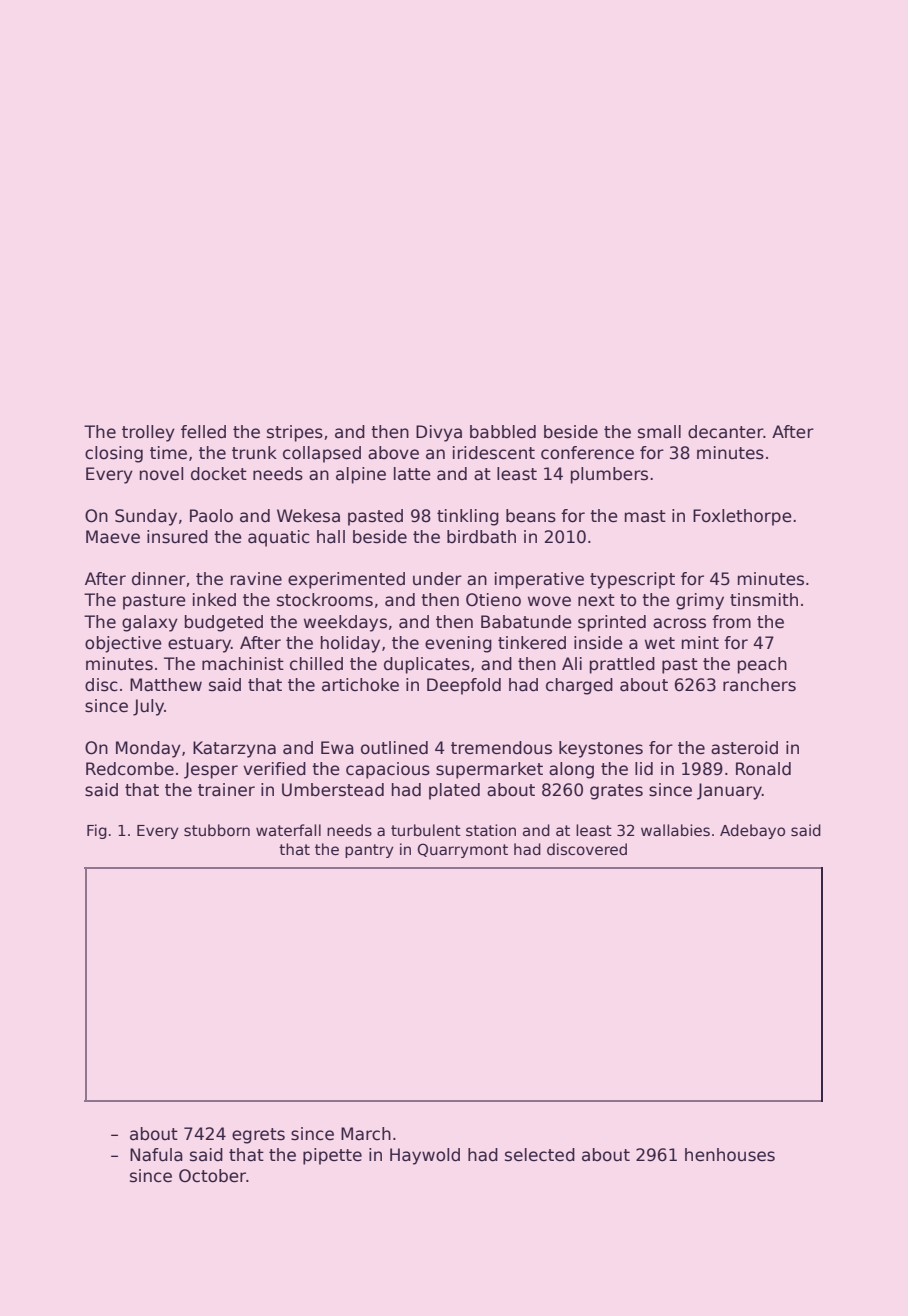  Describe the element at coordinates (156, 1155) in the screenshot. I see `Nafula` at that location.
